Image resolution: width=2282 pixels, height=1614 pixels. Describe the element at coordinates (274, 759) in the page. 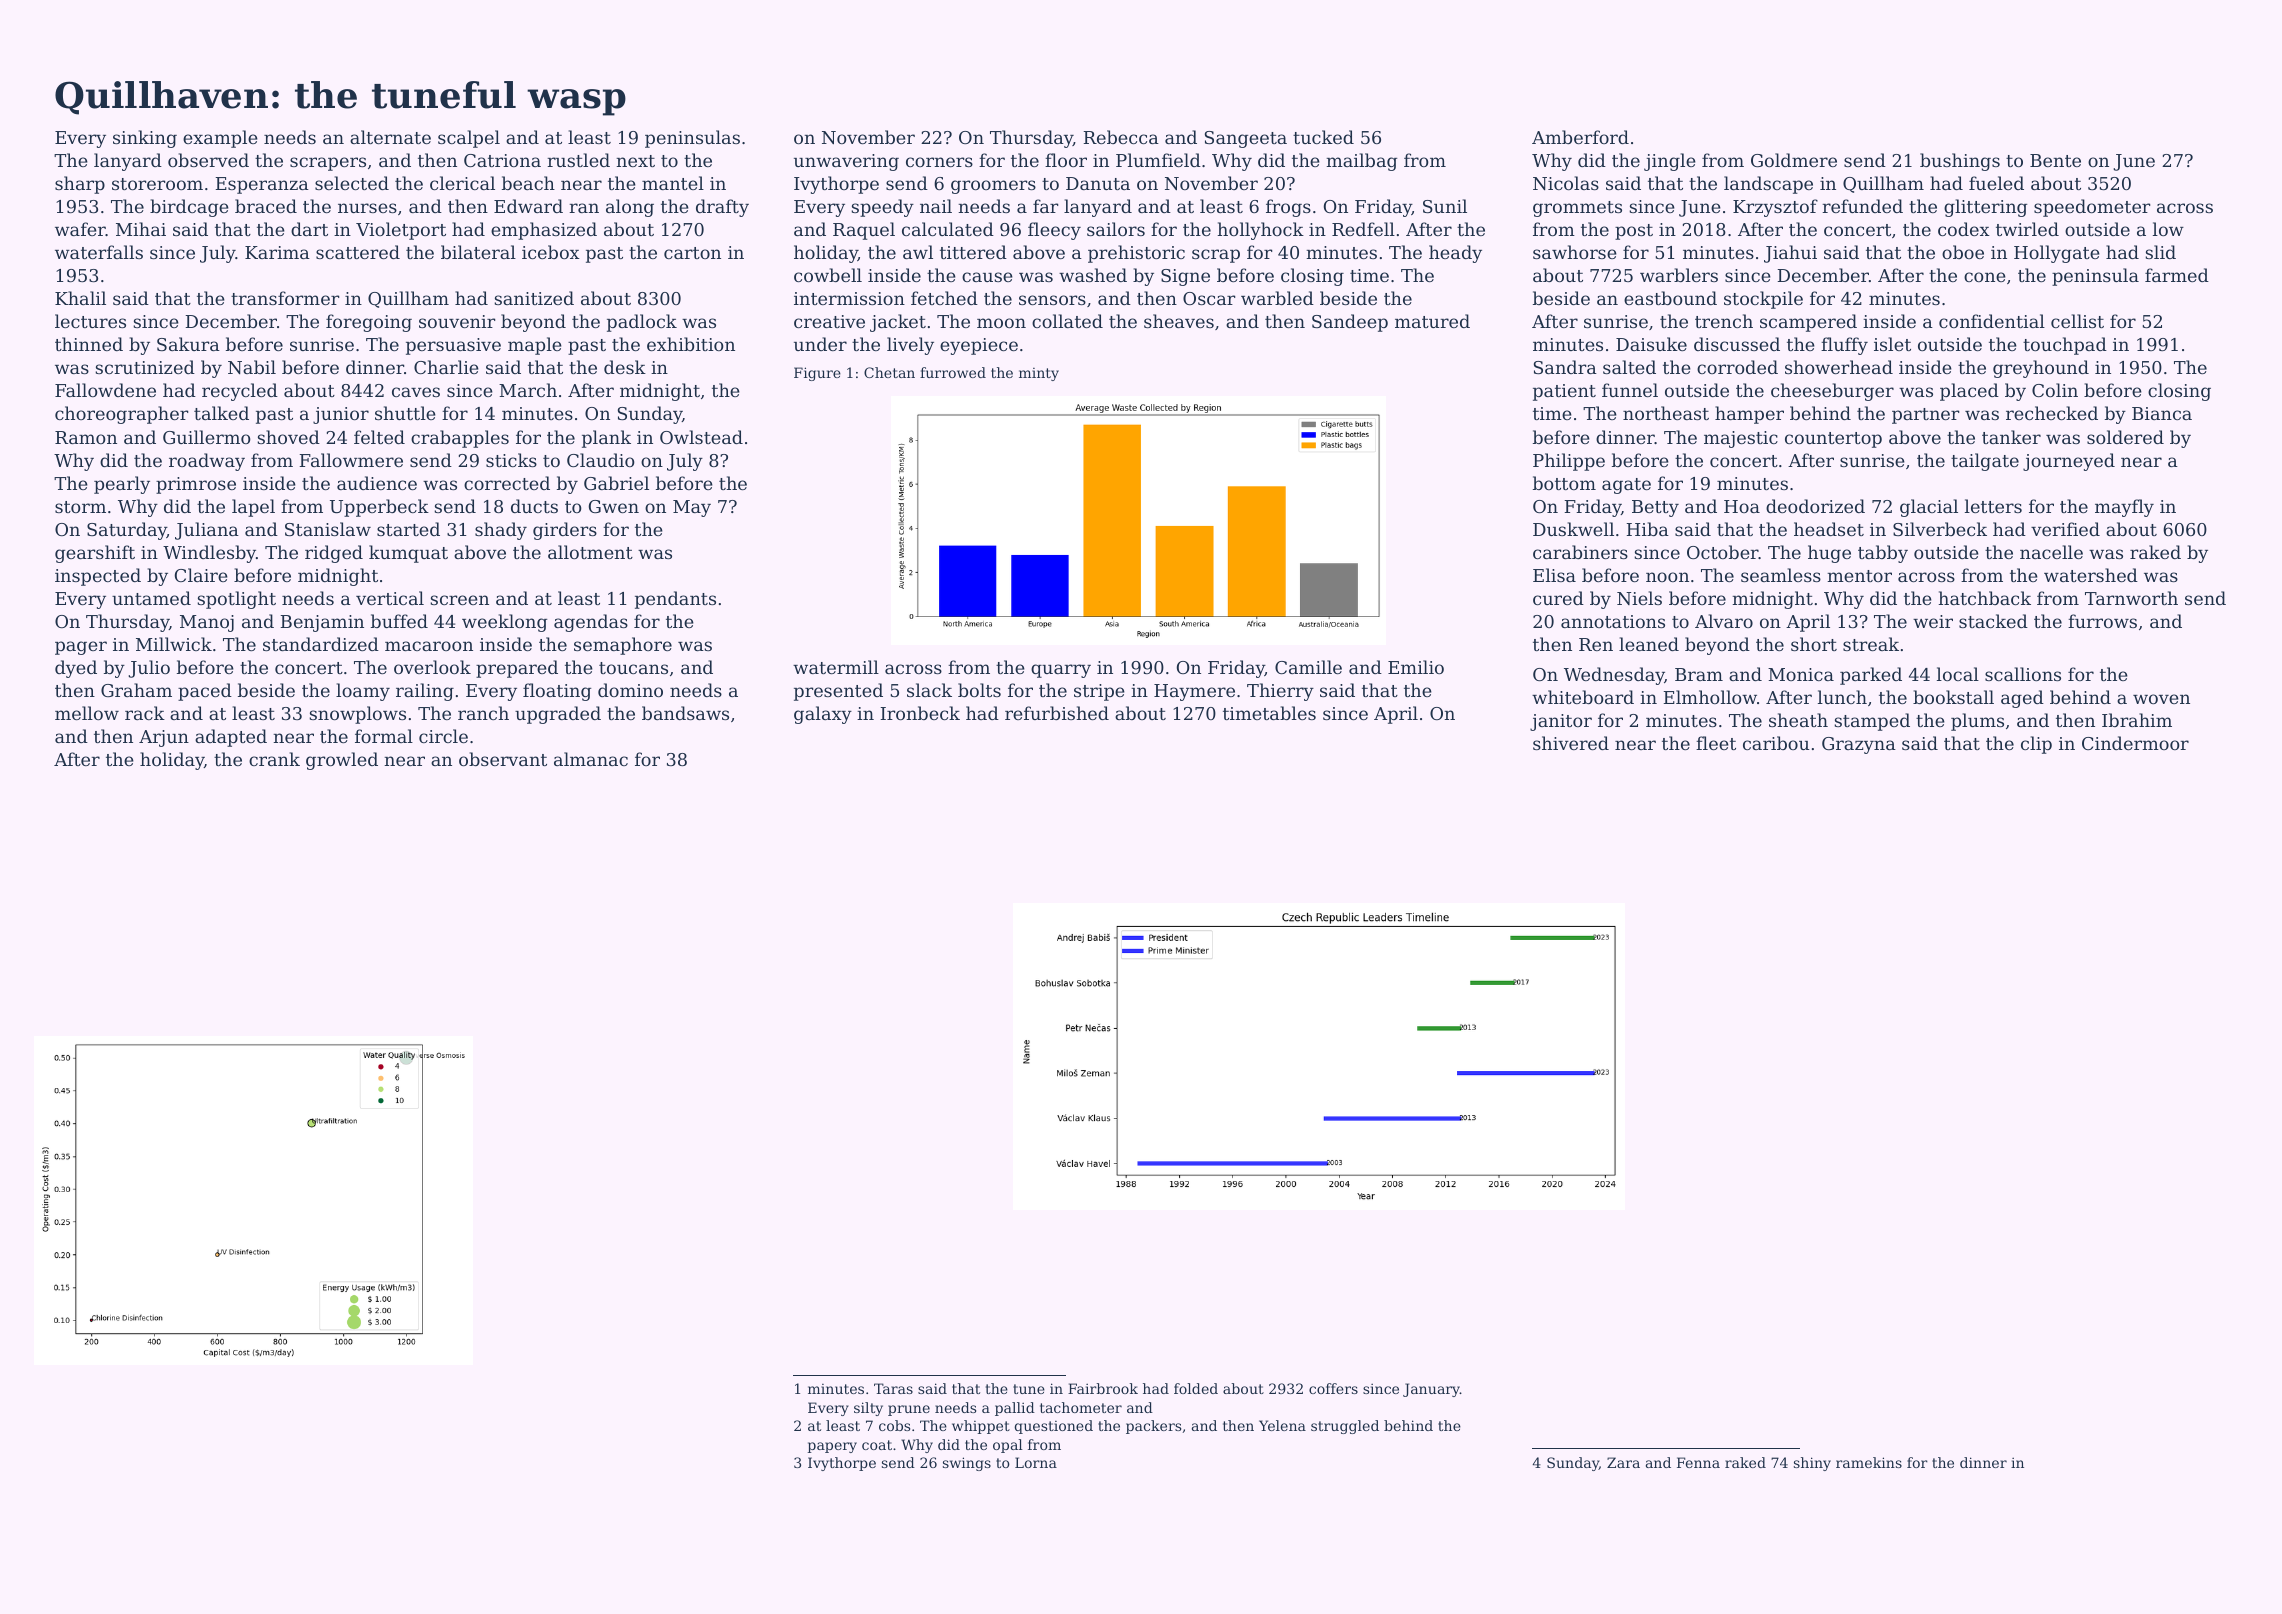

I see `crank` at that location.
